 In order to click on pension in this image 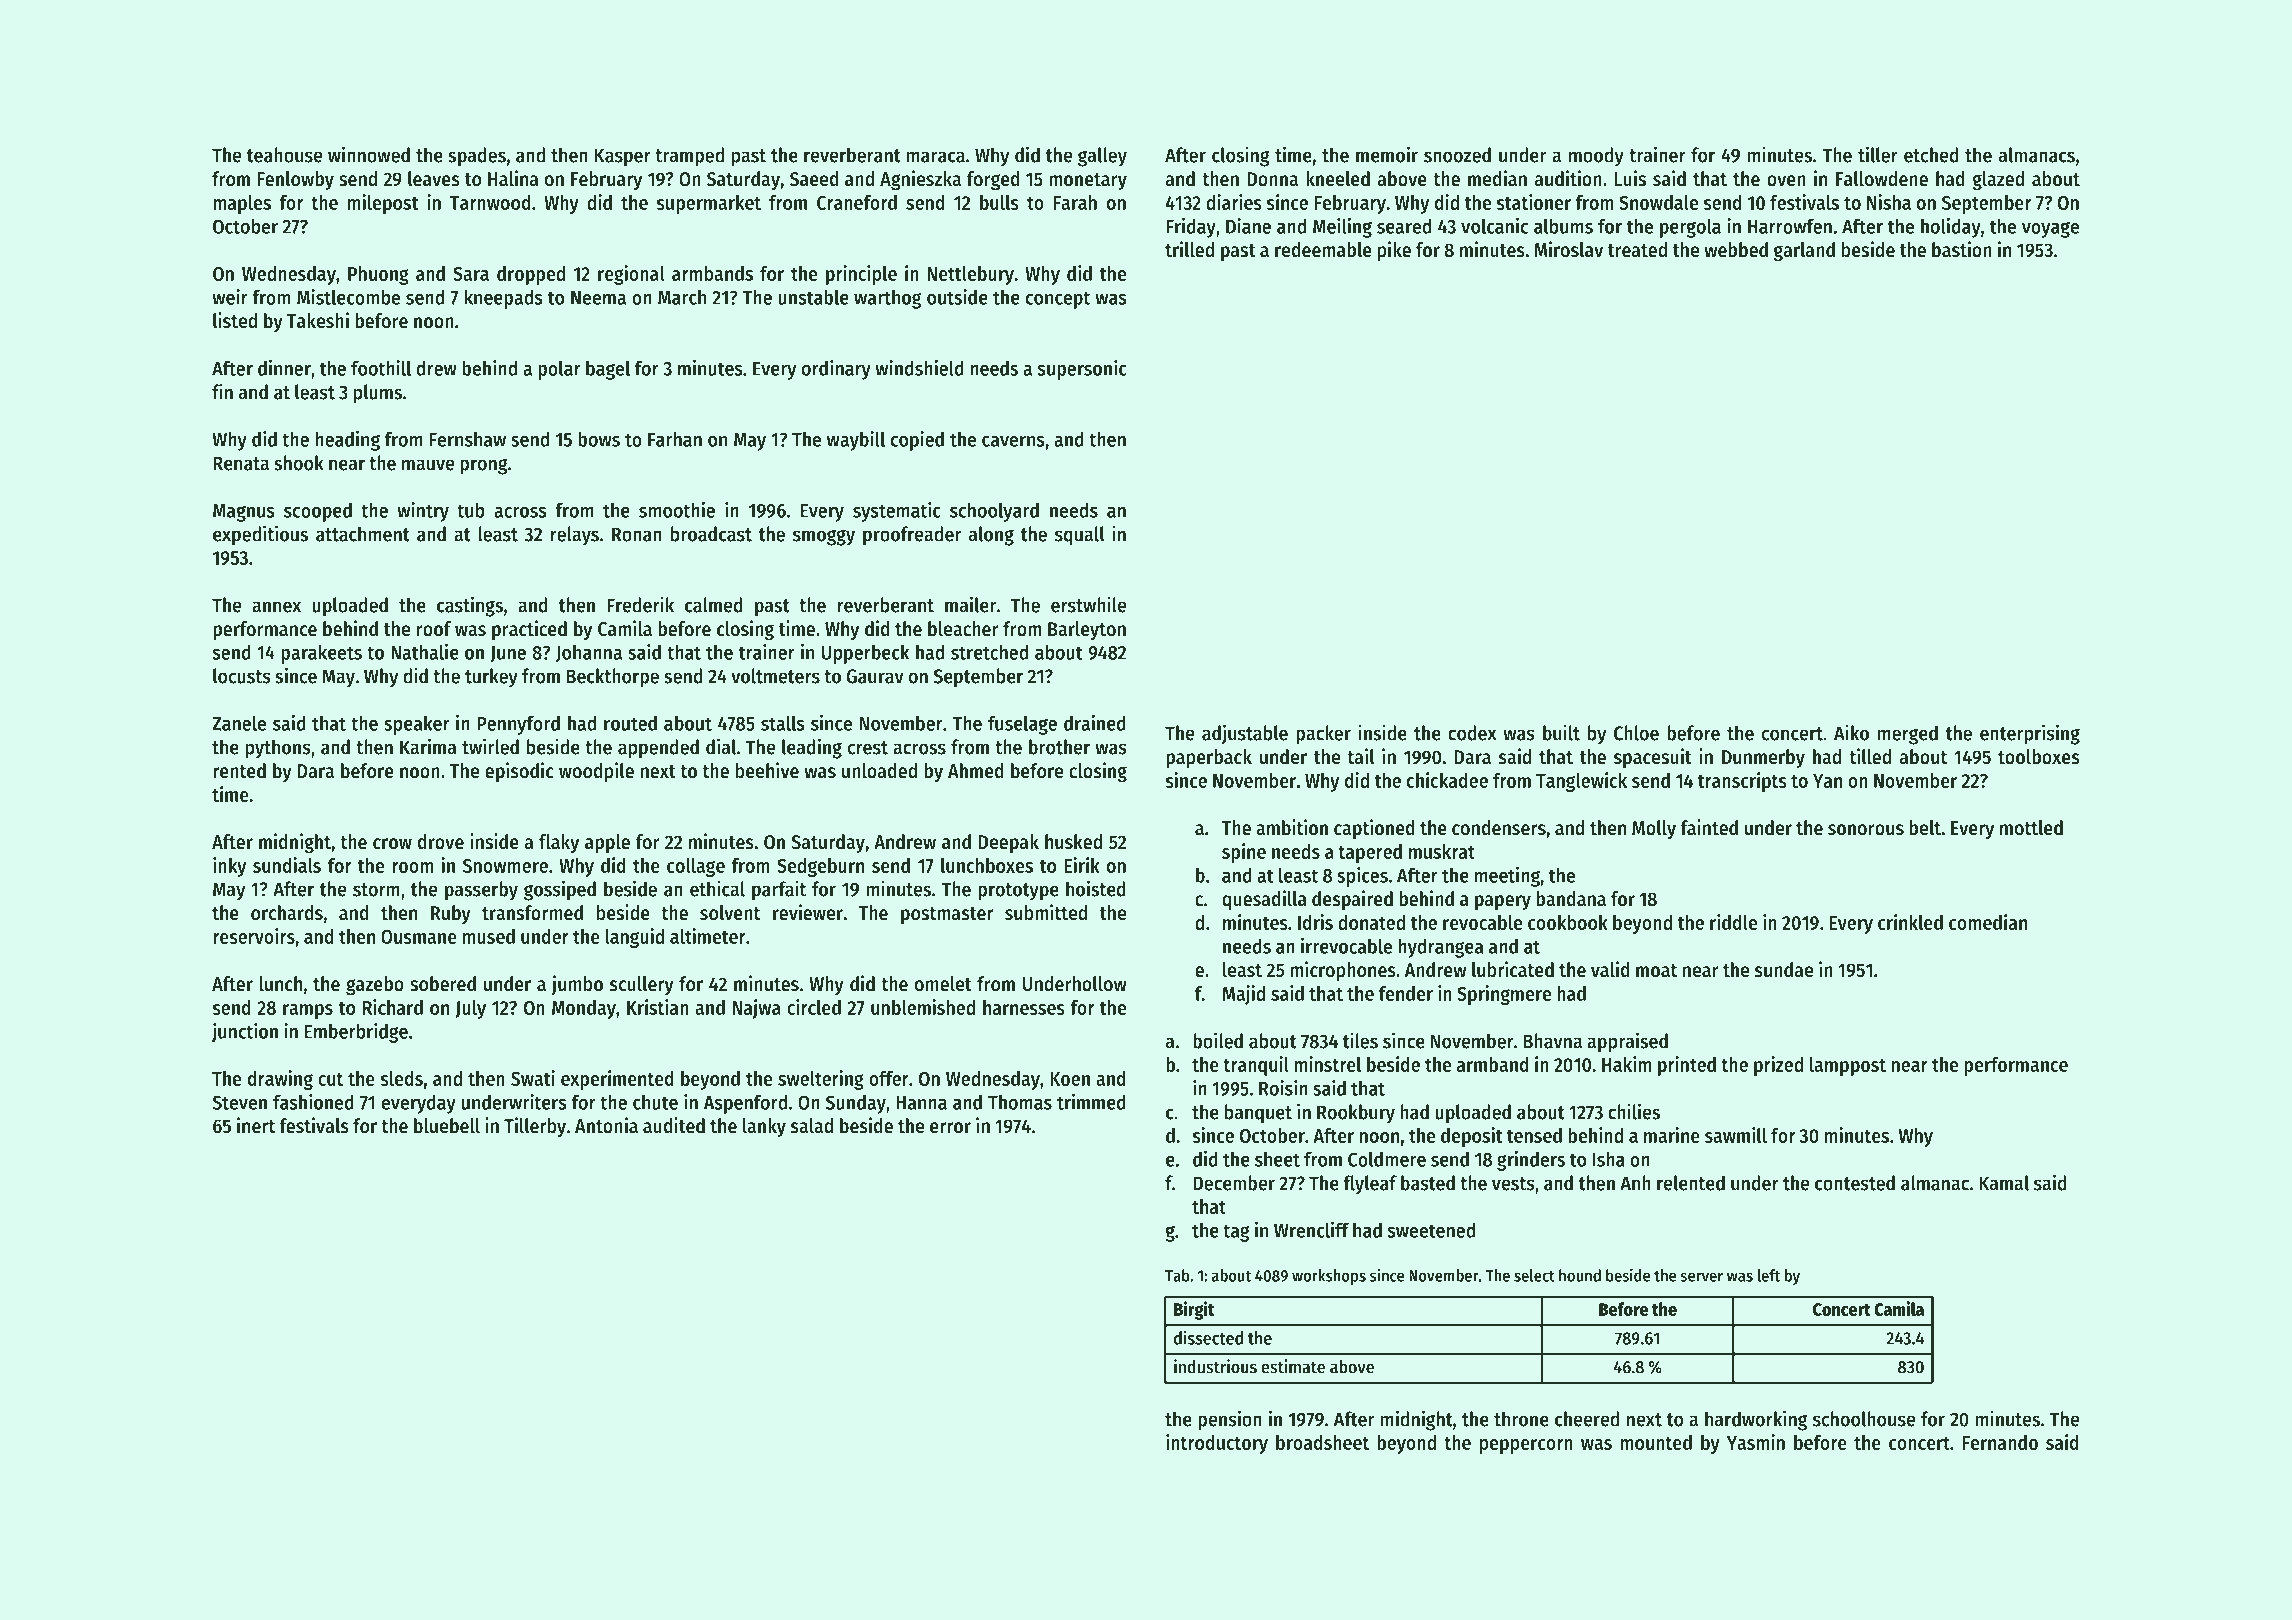, I will do `click(1230, 1420)`.
